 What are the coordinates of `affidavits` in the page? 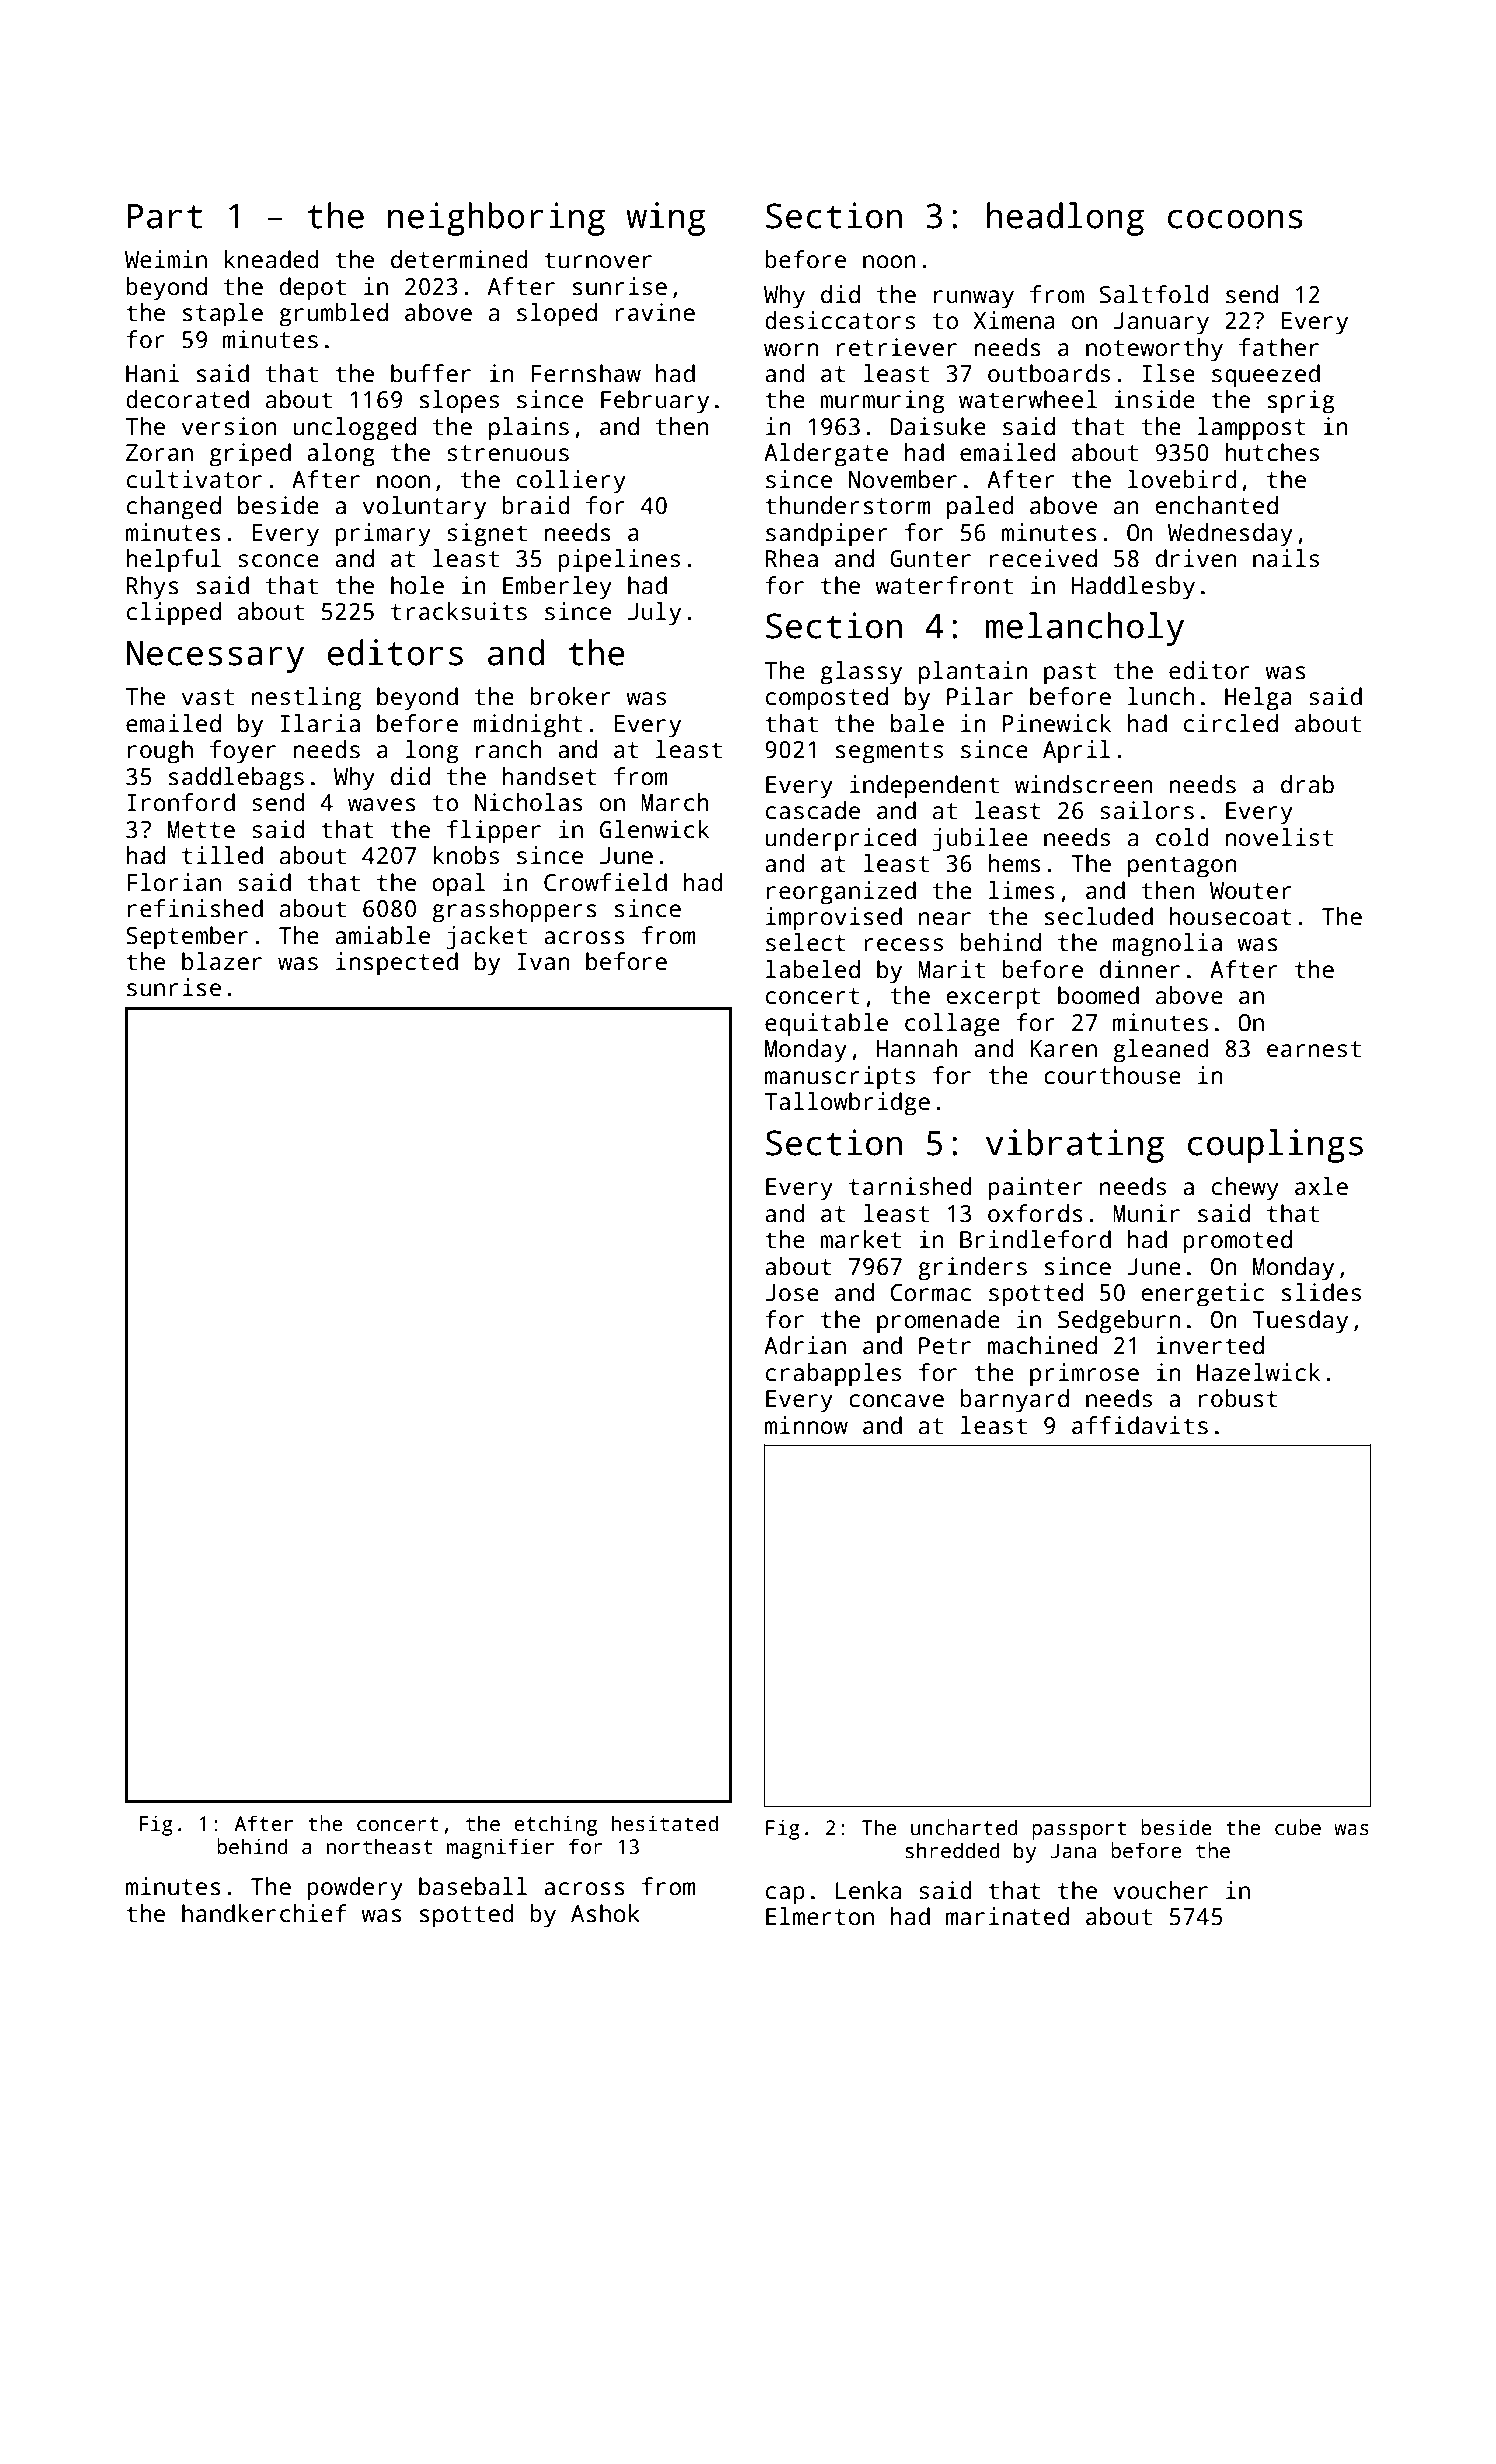 It's located at (1140, 1425).
